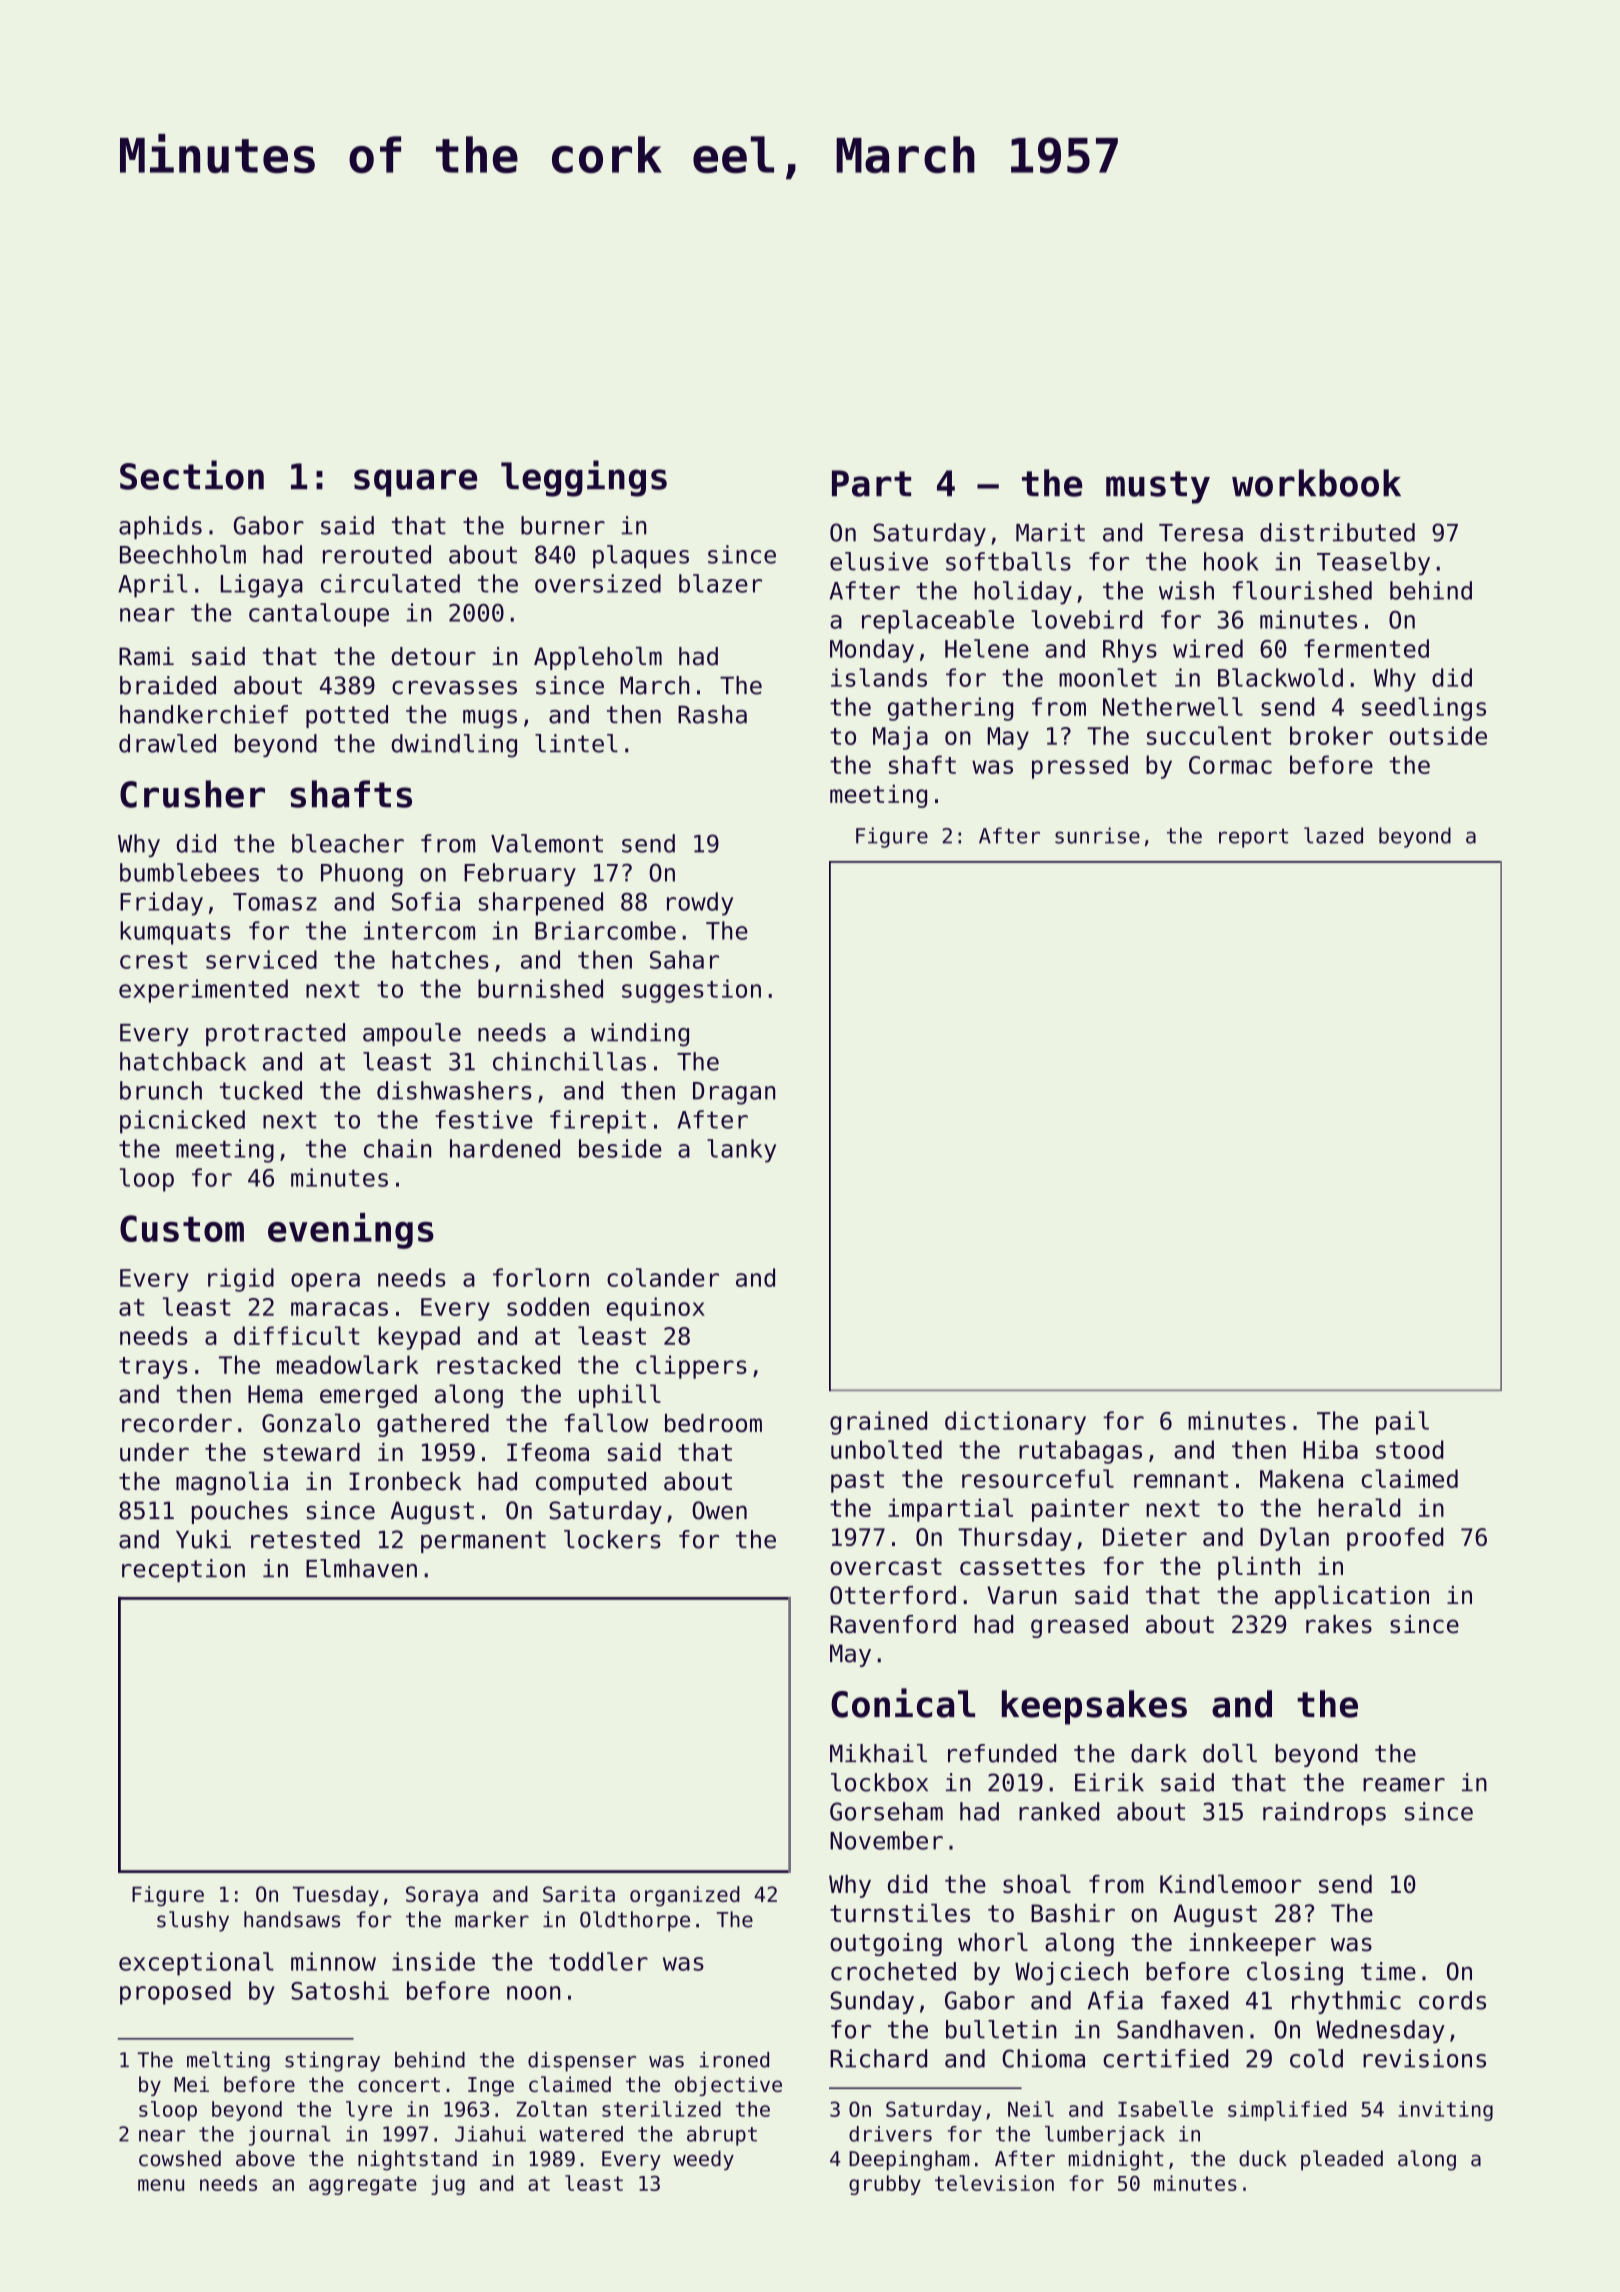 The height and width of the screenshot is (2292, 1620). Describe the element at coordinates (1158, 487) in the screenshot. I see `musty` at that location.
